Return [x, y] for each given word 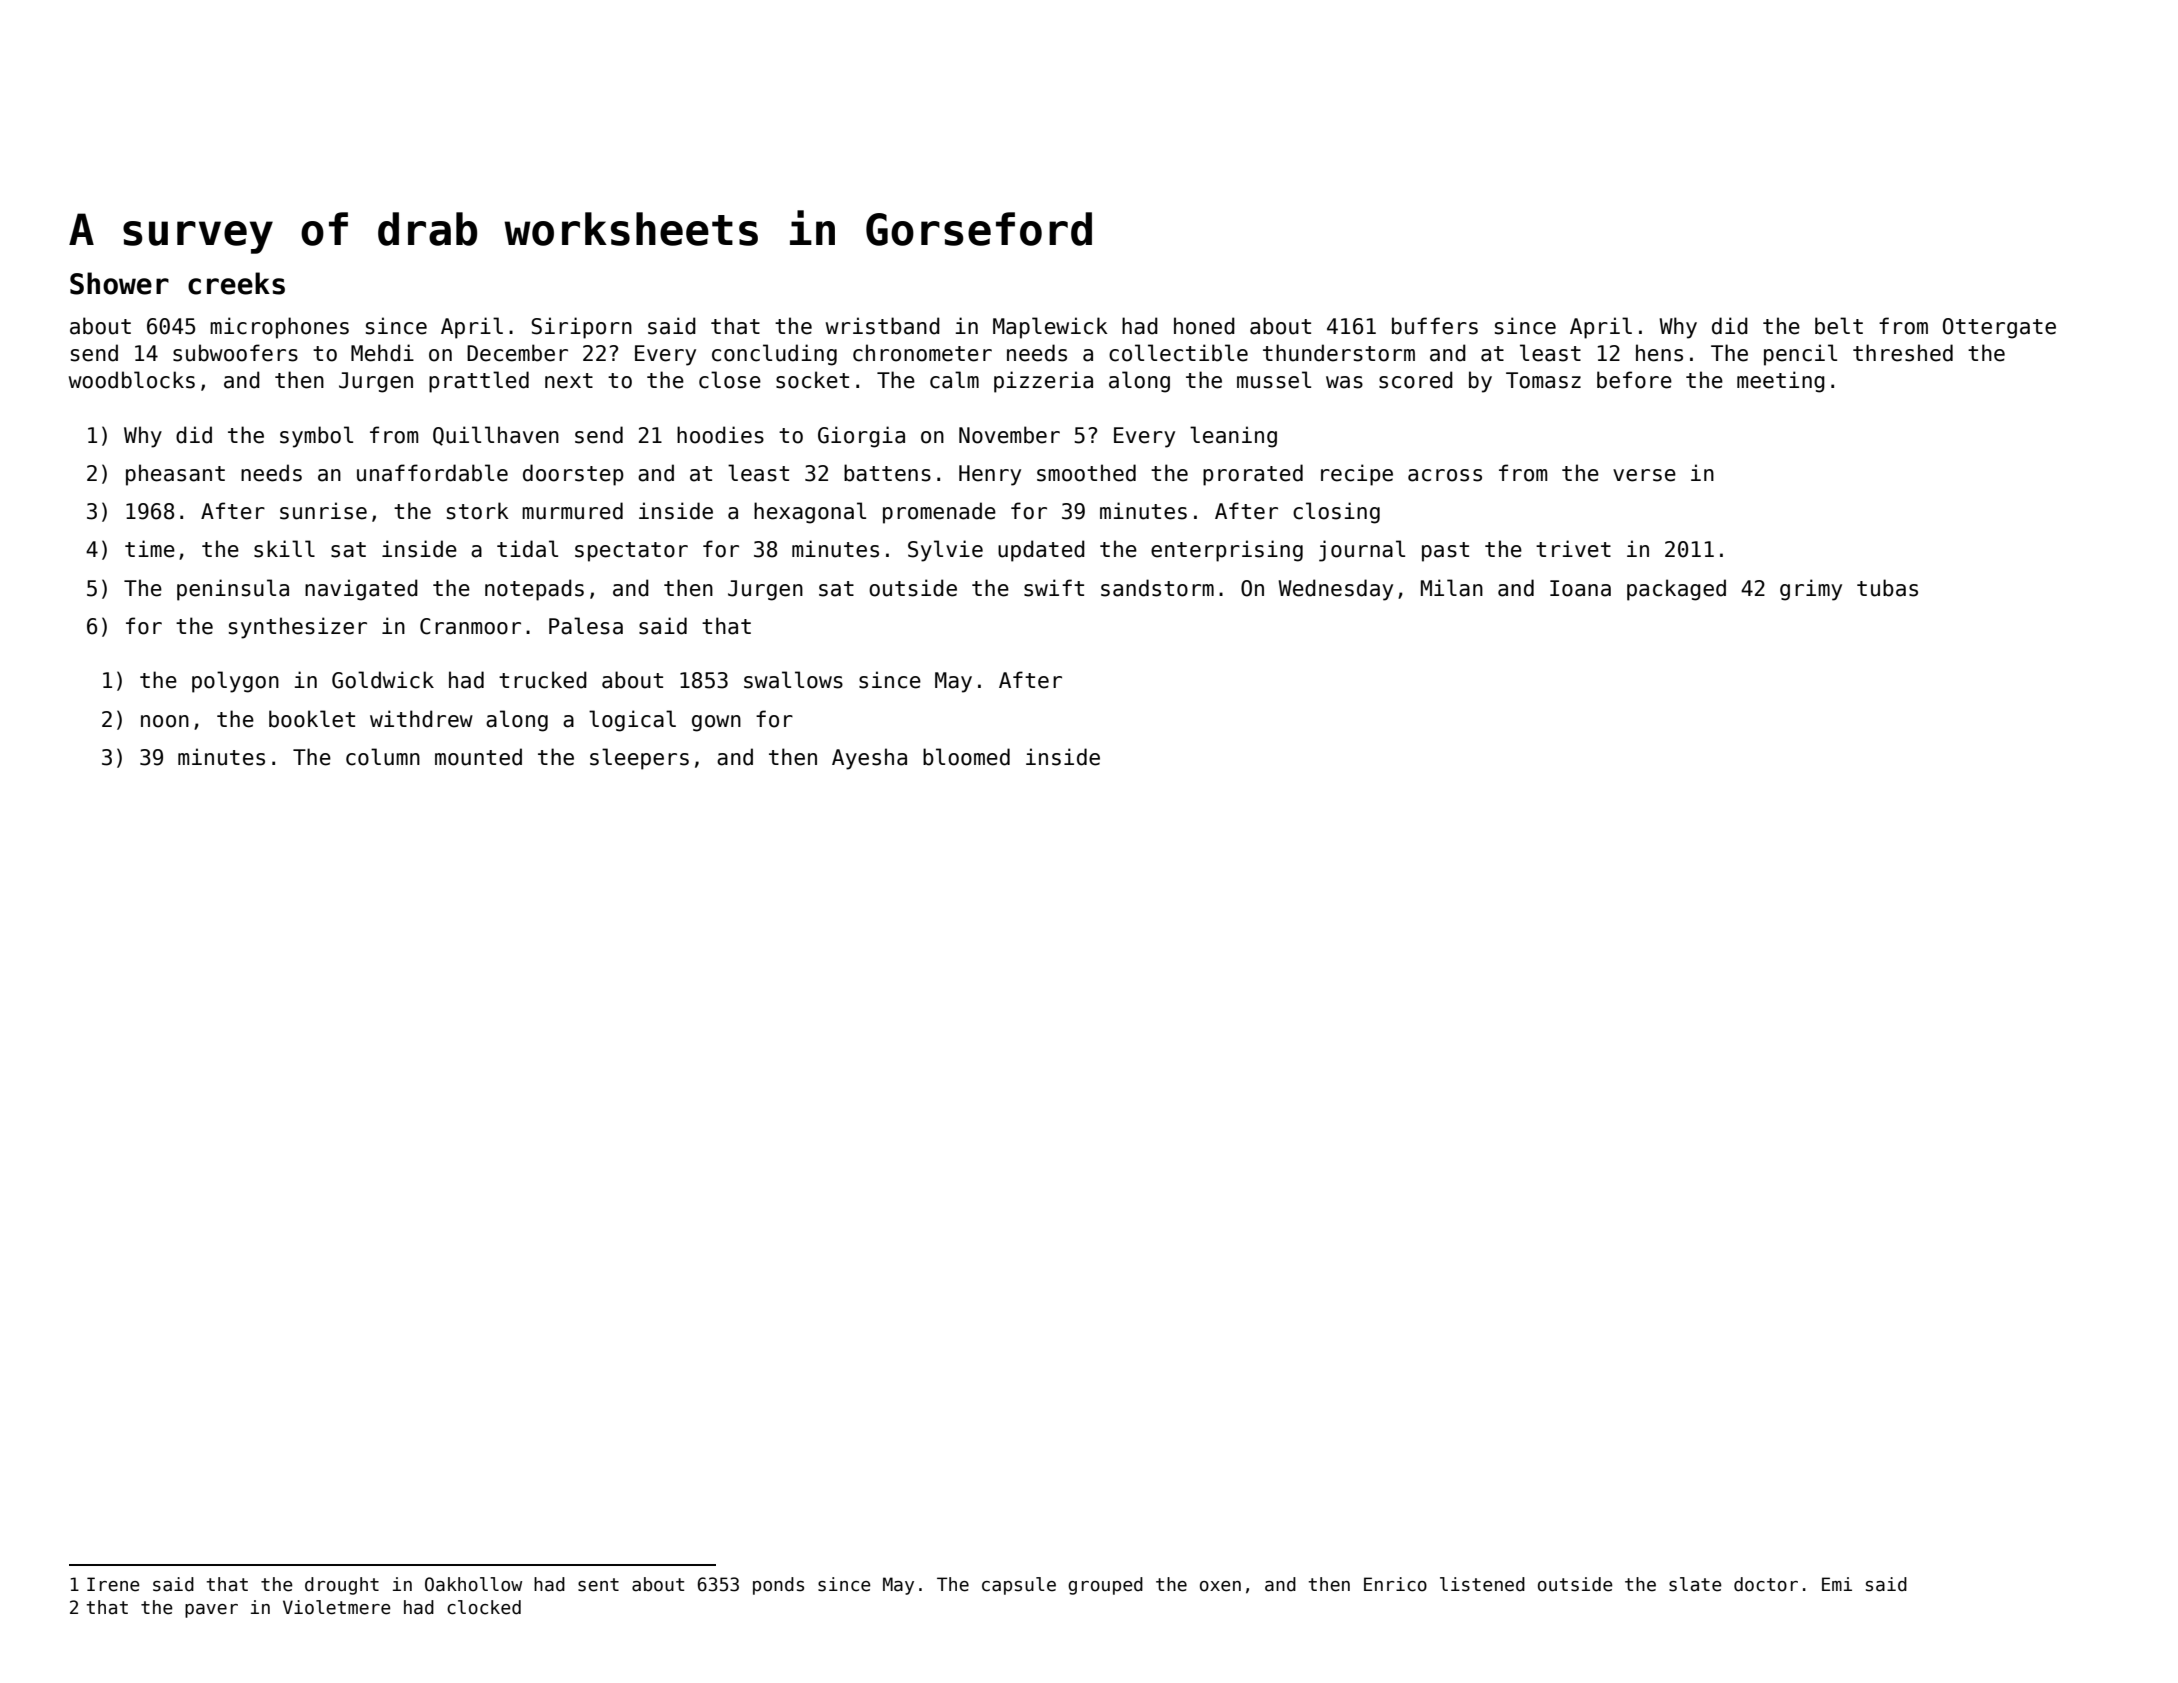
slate [1695, 1584]
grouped [1105, 1586]
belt [1839, 326]
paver [211, 1611]
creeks [236, 283]
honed [1204, 326]
